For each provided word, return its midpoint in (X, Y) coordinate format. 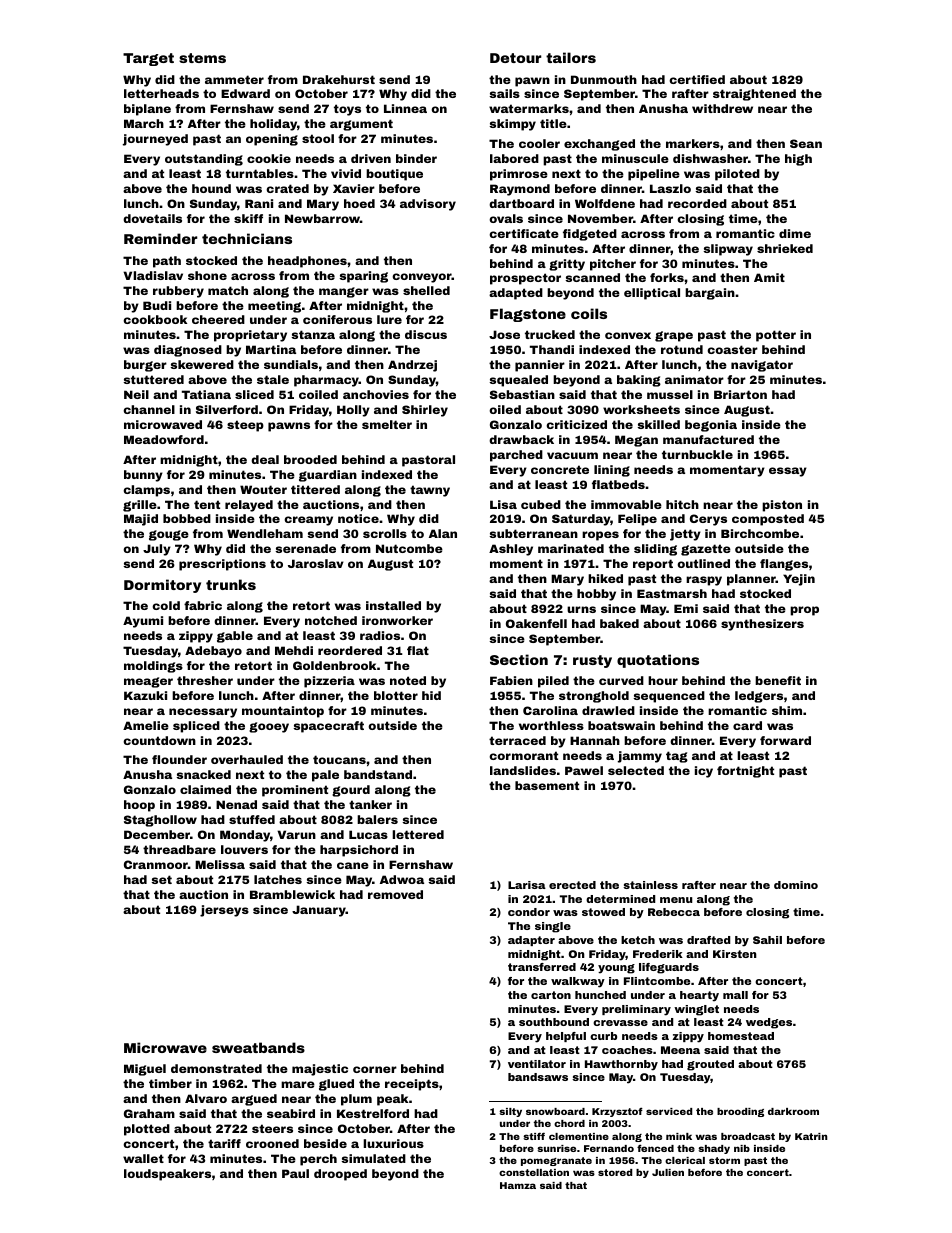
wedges (769, 1023)
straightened (754, 95)
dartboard (521, 203)
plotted (147, 1130)
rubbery (178, 292)
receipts (412, 1085)
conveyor (422, 278)
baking (639, 381)
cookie (269, 158)
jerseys (224, 911)
